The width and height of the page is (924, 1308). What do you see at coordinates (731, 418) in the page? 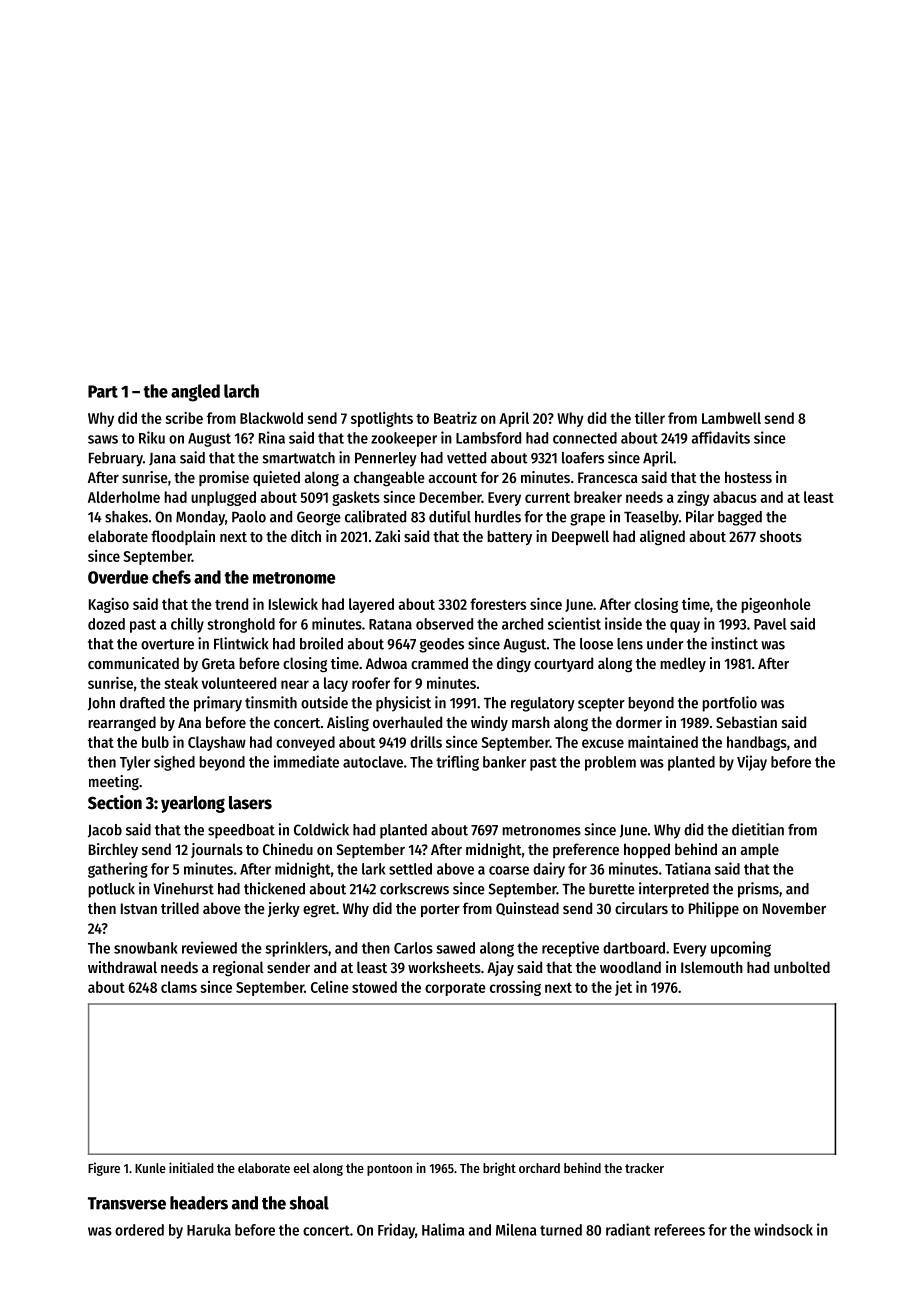
I see `Lambwell` at bounding box center [731, 418].
